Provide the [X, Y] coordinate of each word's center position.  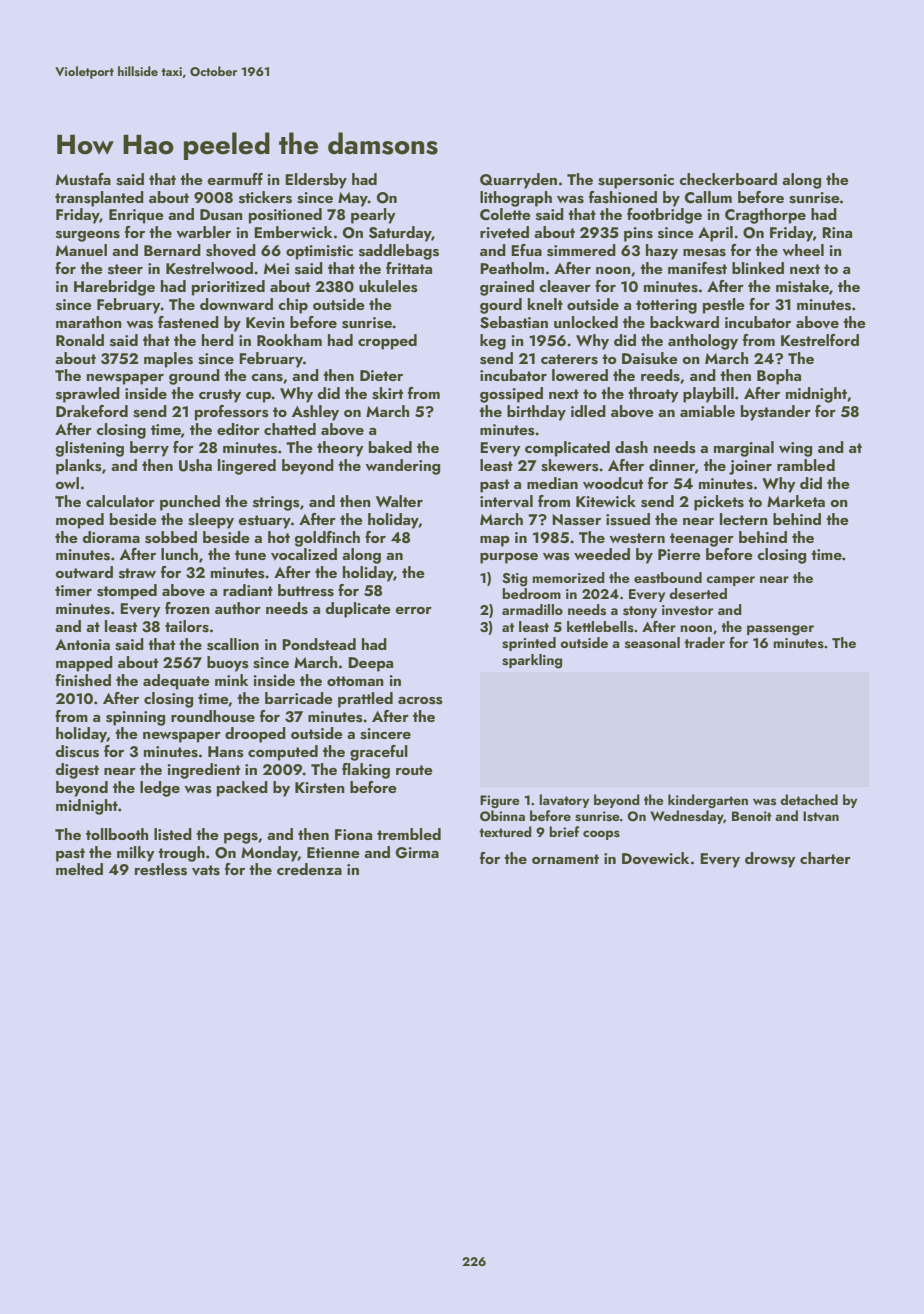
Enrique [136, 216]
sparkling [532, 661]
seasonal [652, 643]
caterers [569, 359]
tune [250, 555]
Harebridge [114, 288]
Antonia [82, 644]
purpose [509, 558]
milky [136, 854]
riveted [504, 232]
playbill [708, 395]
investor [687, 610]
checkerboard [728, 179]
